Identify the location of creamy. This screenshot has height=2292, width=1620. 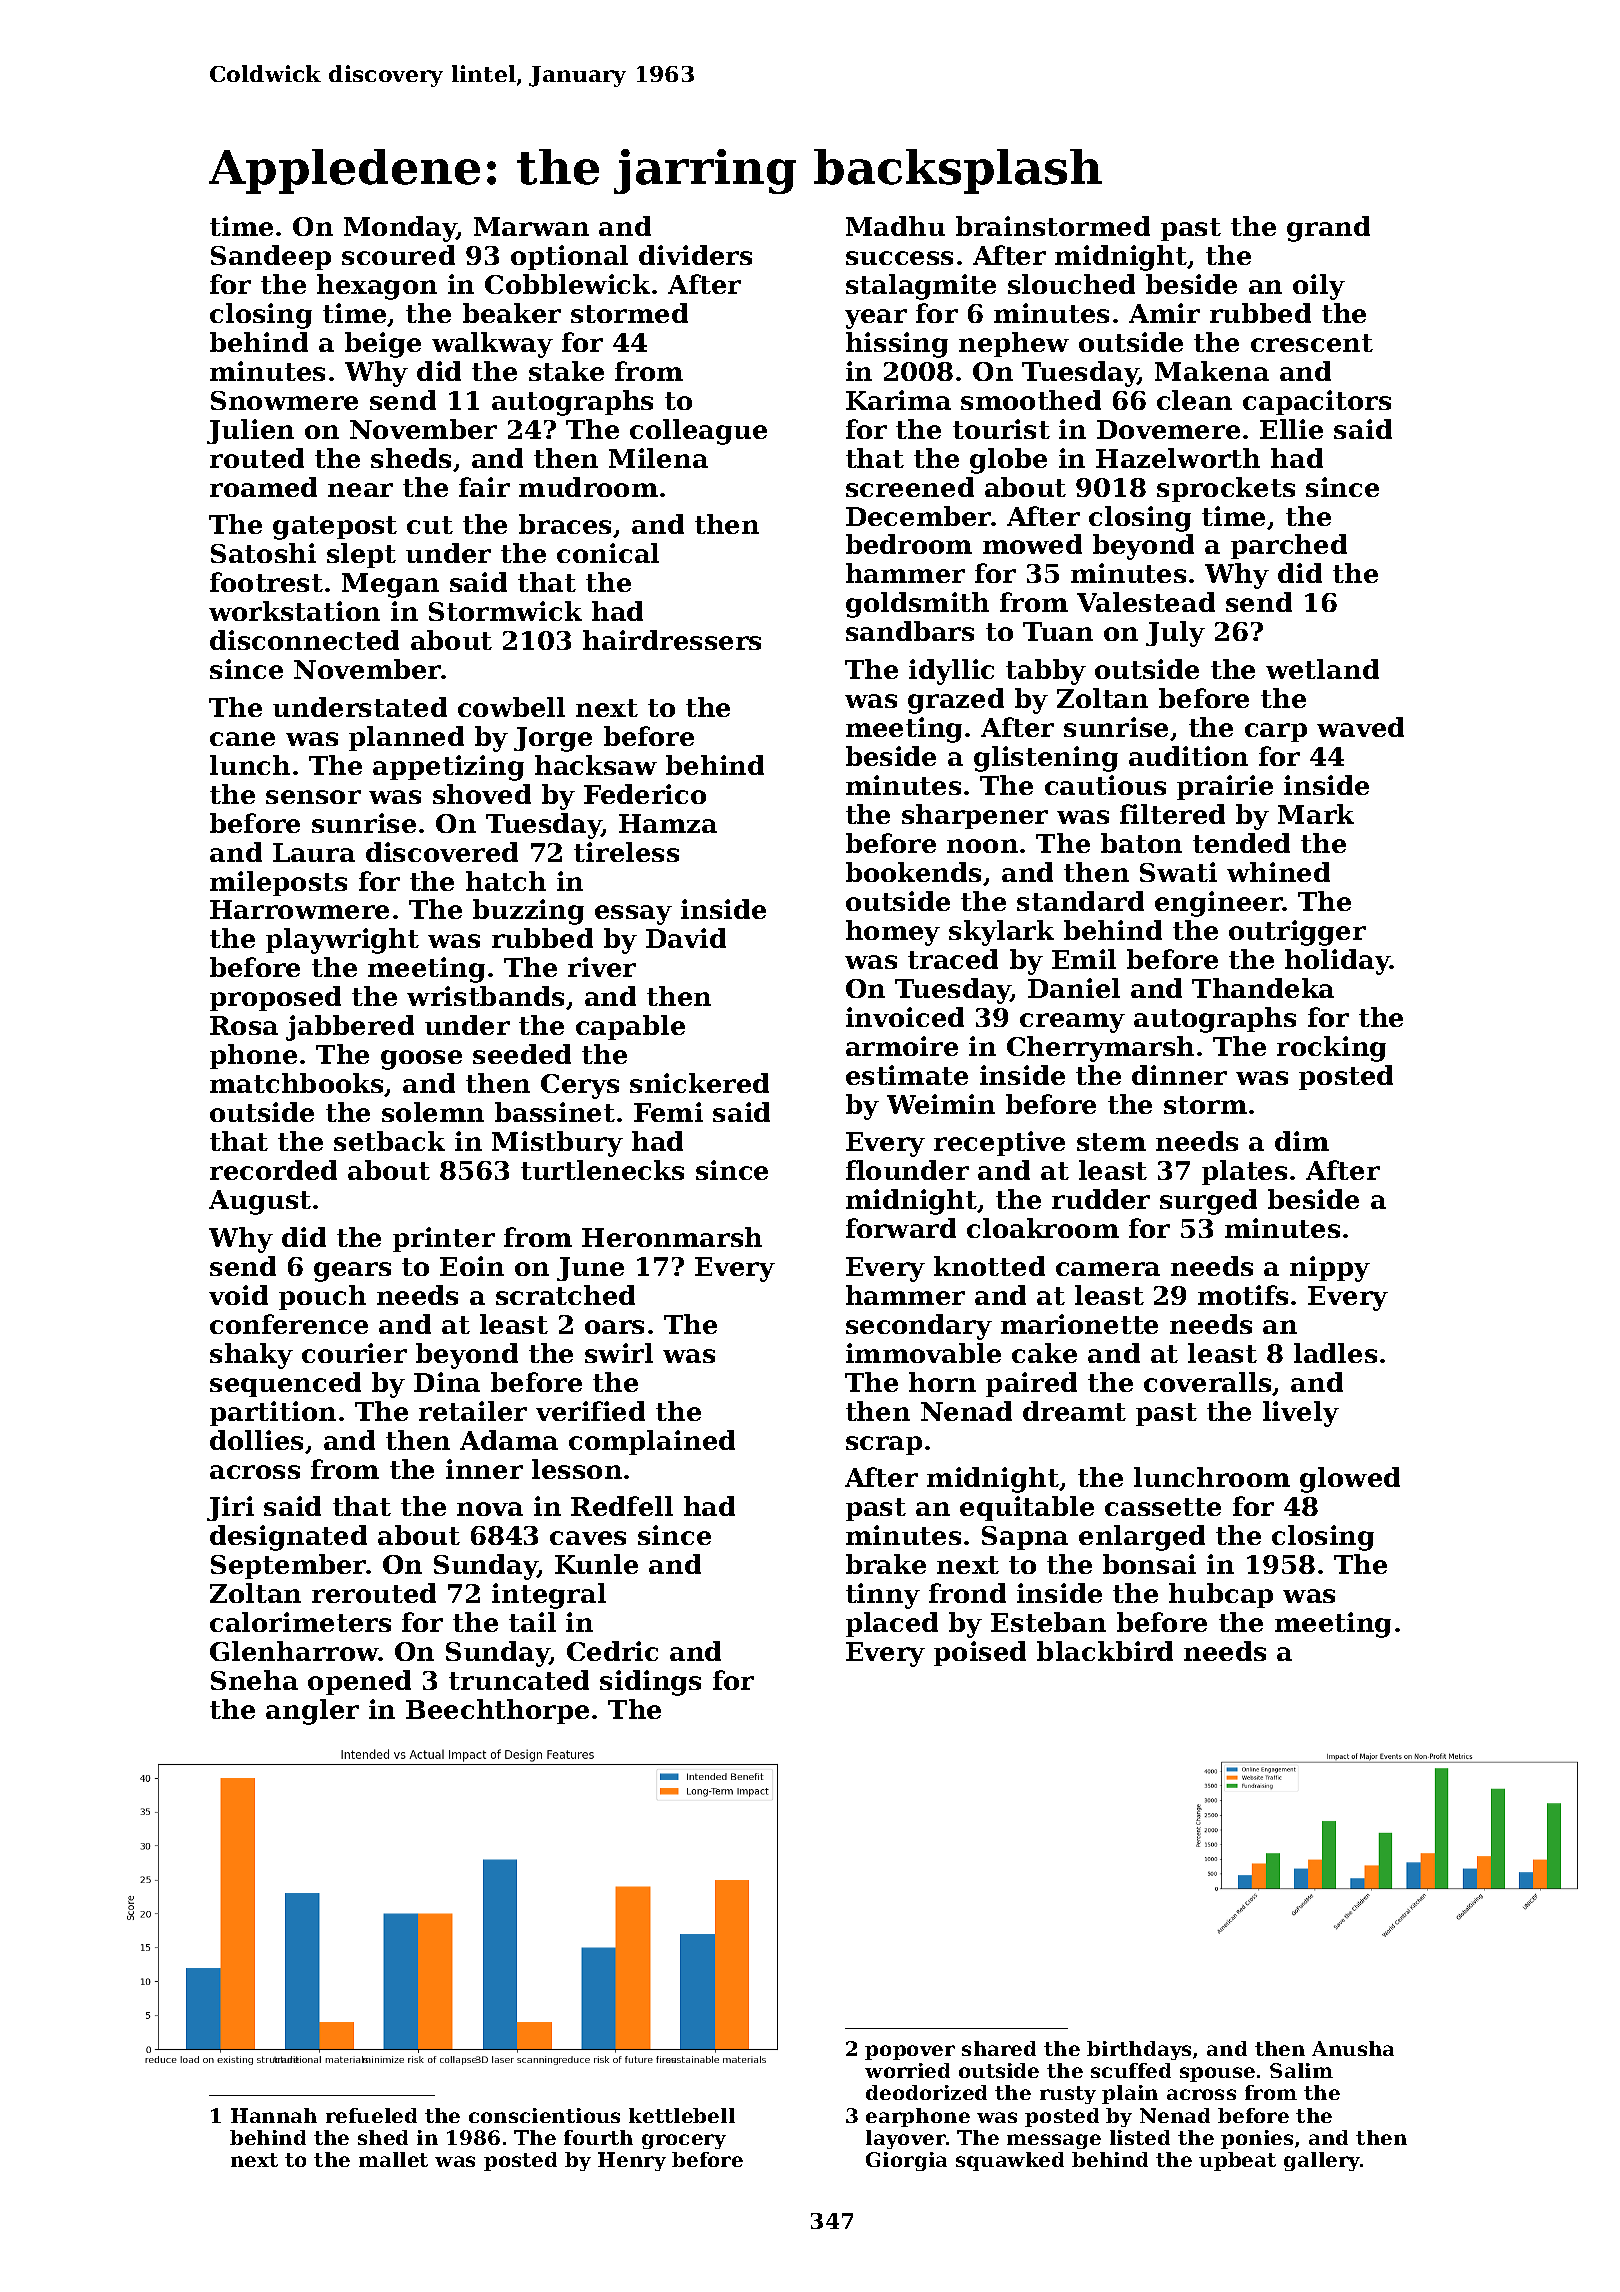
(1072, 1023).
